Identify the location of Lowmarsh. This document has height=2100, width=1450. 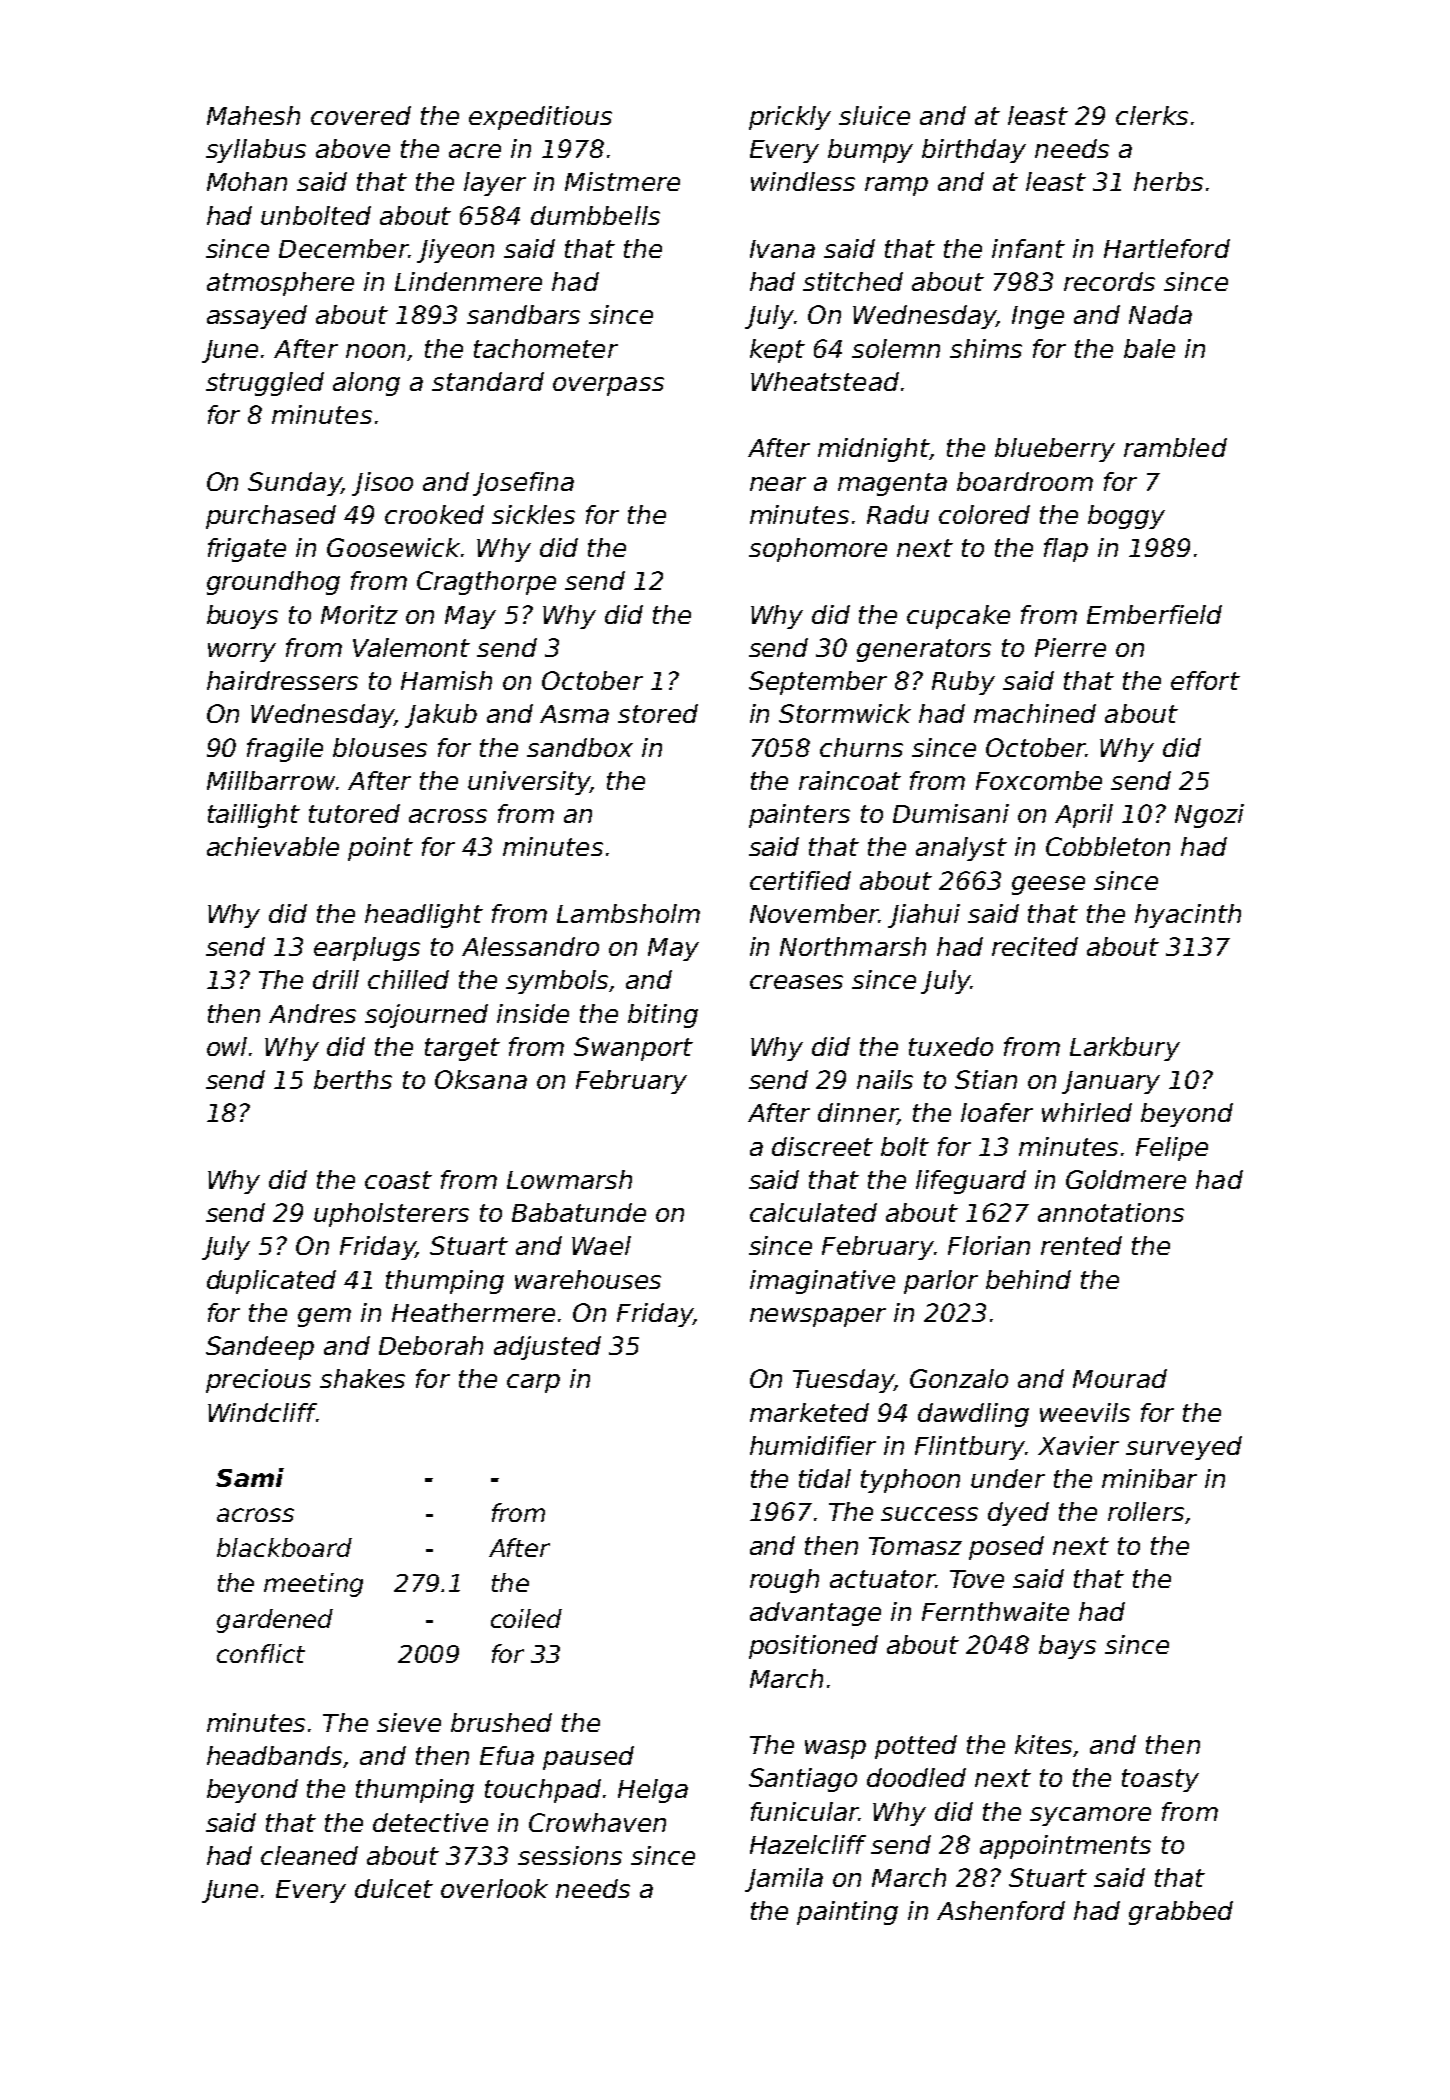
(569, 1179).
